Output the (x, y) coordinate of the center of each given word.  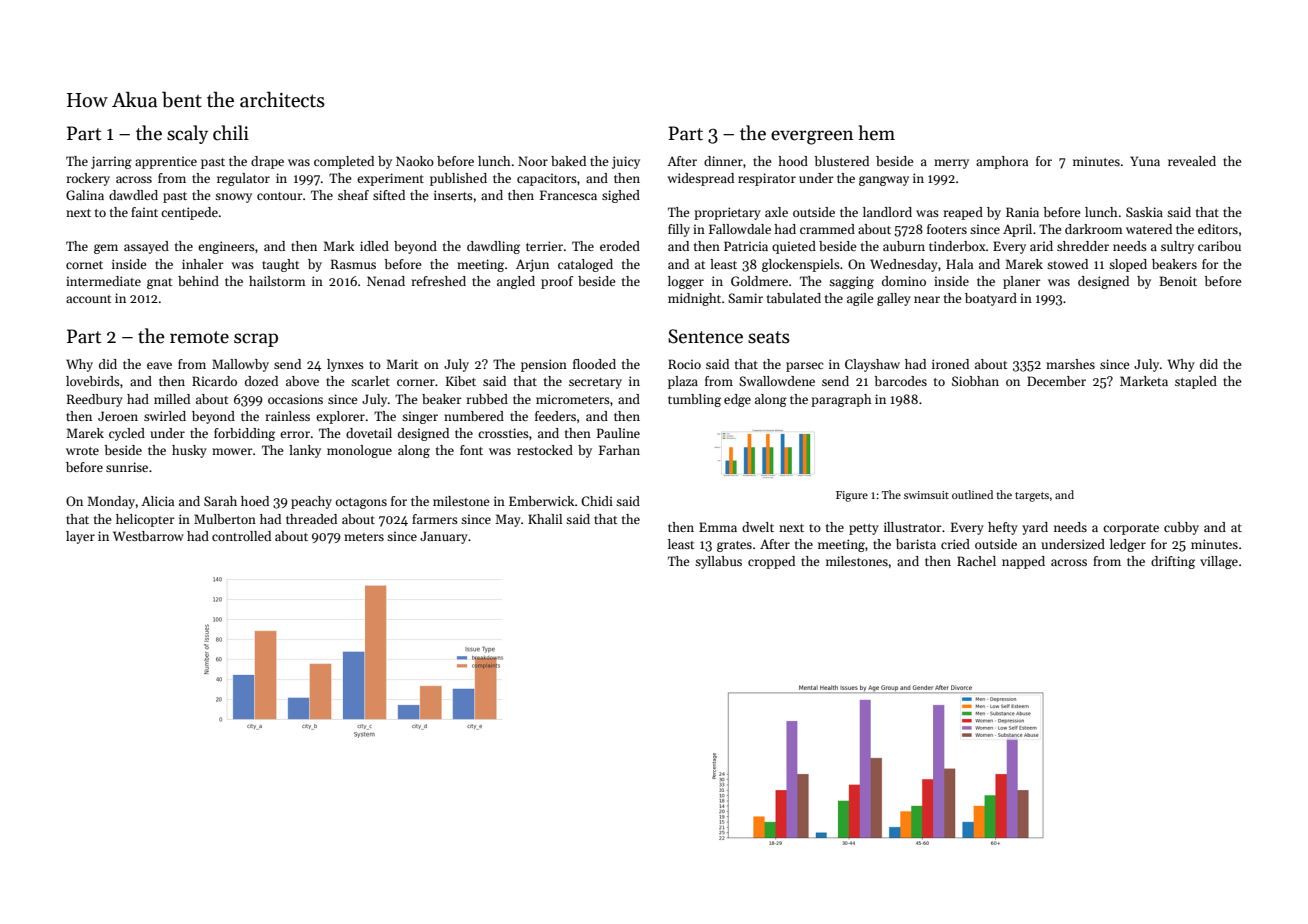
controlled (241, 536)
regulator (243, 179)
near (927, 299)
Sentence (705, 336)
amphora (1002, 162)
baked (568, 161)
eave (159, 365)
